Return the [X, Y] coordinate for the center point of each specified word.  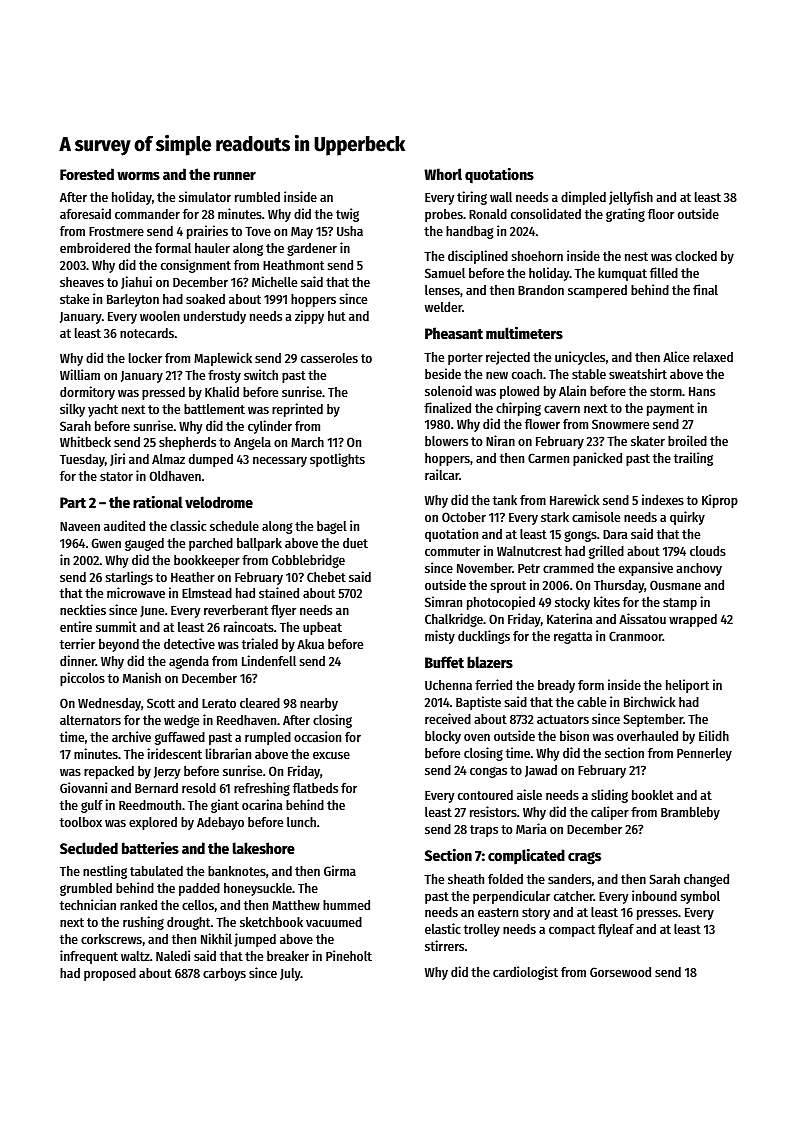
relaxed [713, 357]
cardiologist [525, 973]
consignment [196, 266]
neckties [83, 609]
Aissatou [642, 618]
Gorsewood [620, 972]
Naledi [173, 955]
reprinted [297, 410]
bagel [332, 527]
